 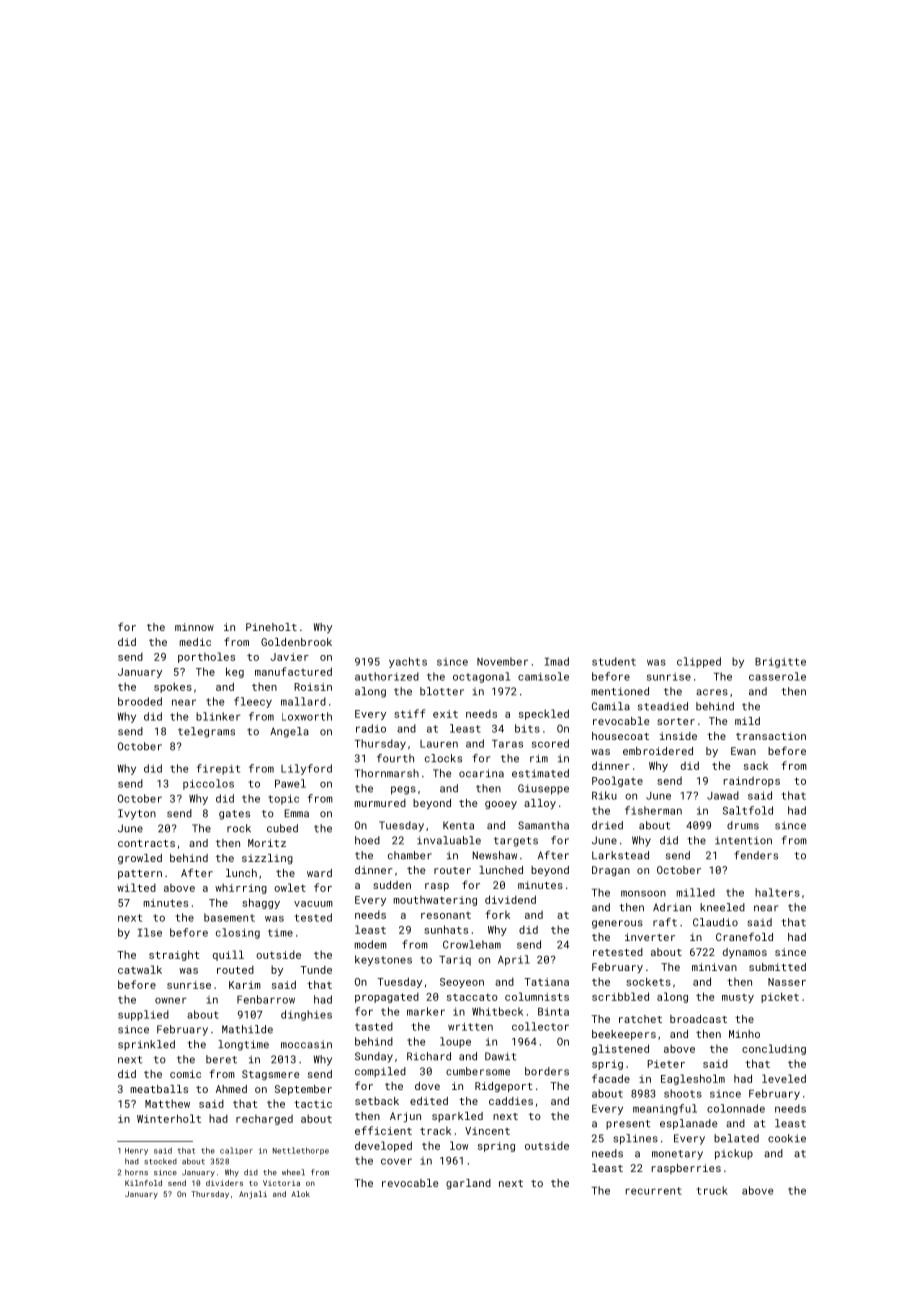 I want to click on recurrent, so click(x=654, y=1191).
